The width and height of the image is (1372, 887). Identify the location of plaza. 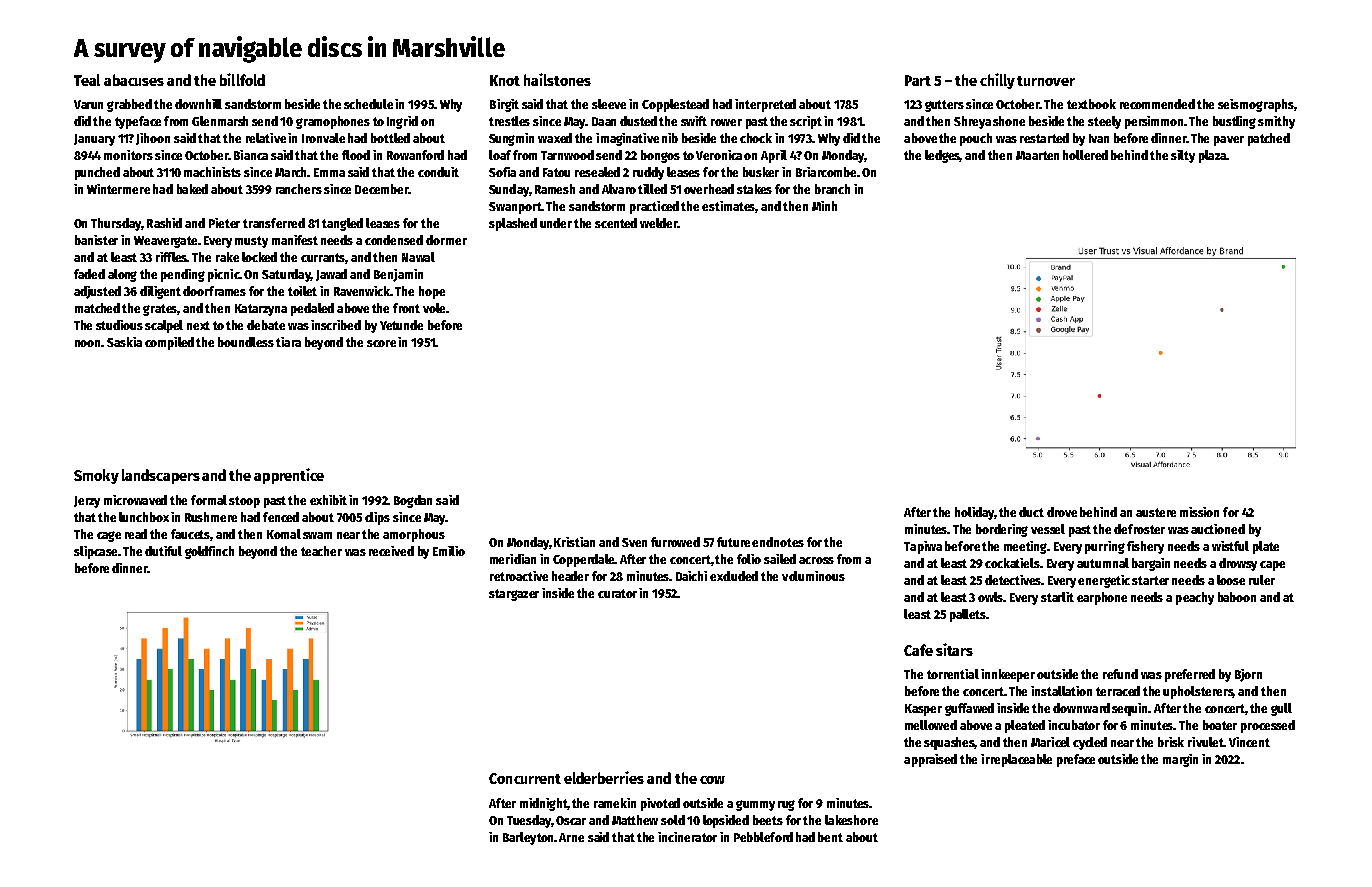
(1212, 156).
